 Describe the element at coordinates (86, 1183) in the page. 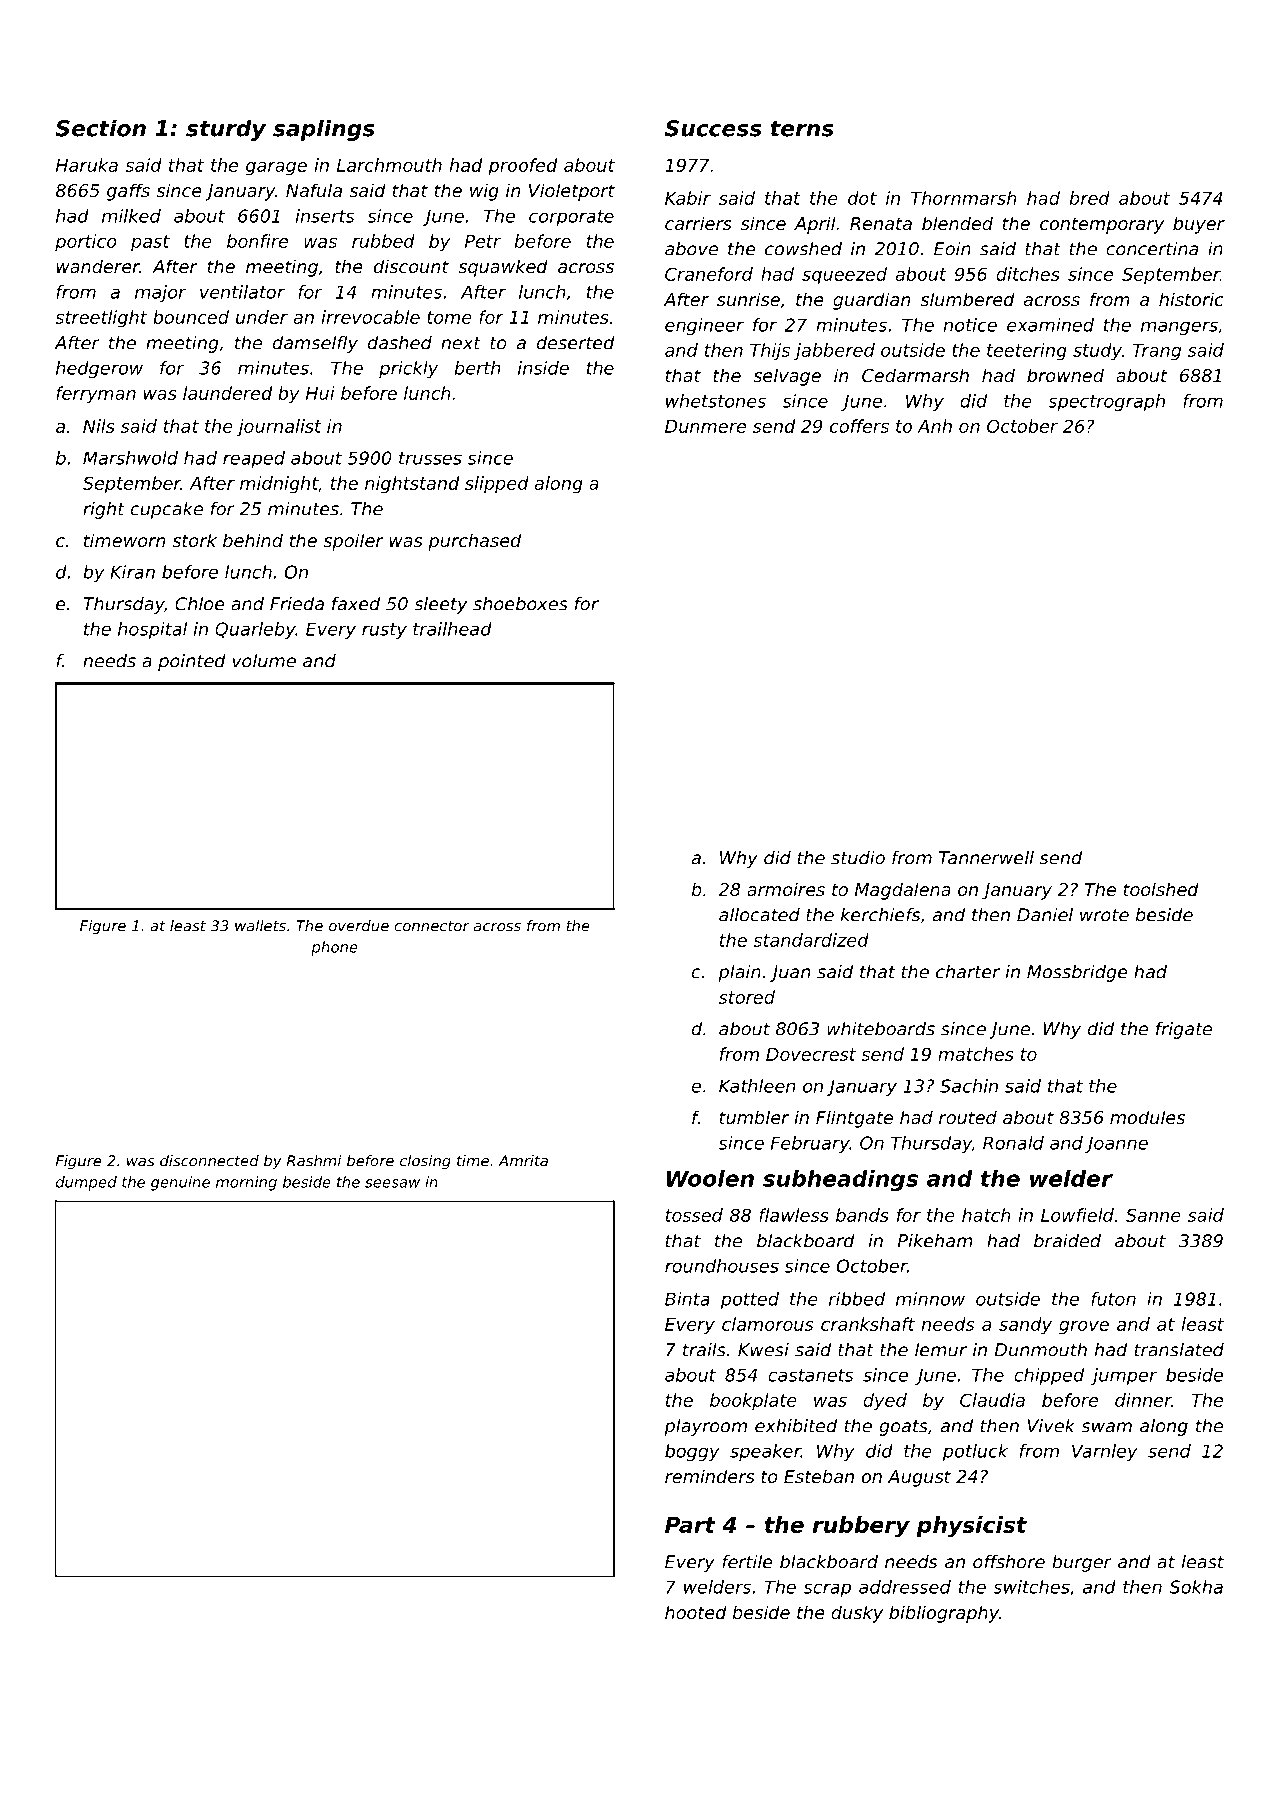

I see `dumped` at that location.
